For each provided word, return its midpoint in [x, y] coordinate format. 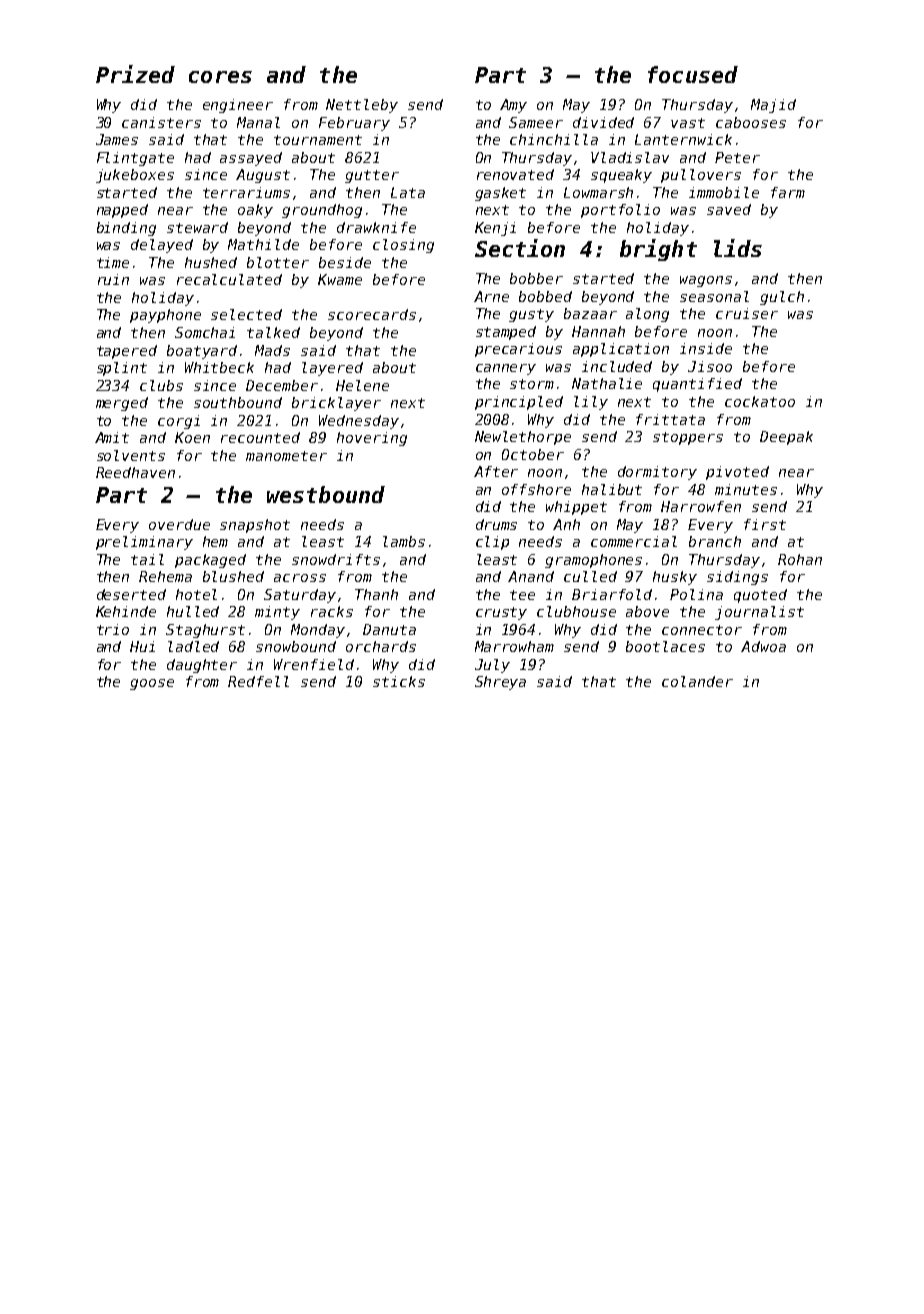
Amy [513, 106]
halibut [612, 489]
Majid [773, 106]
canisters [161, 122]
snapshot [255, 526]
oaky [255, 211]
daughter [202, 666]
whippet [576, 508]
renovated [515, 174]
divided [603, 122]
